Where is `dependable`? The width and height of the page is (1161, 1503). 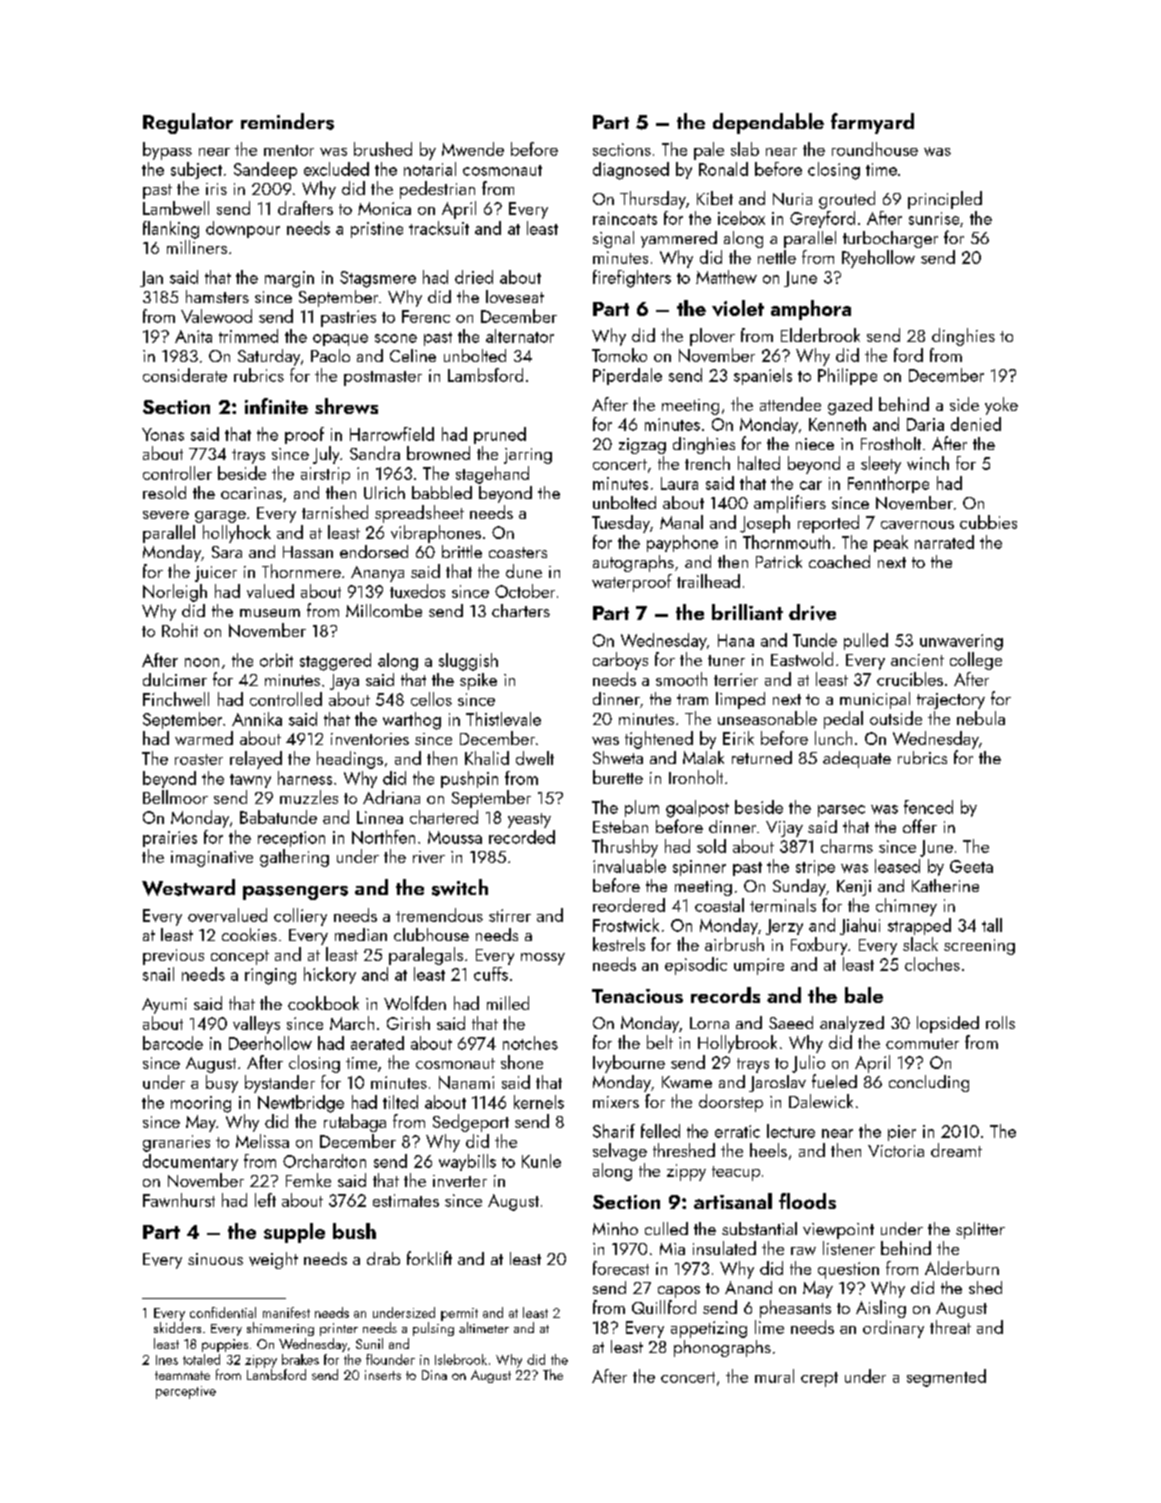
dependable is located at coordinates (768, 123).
